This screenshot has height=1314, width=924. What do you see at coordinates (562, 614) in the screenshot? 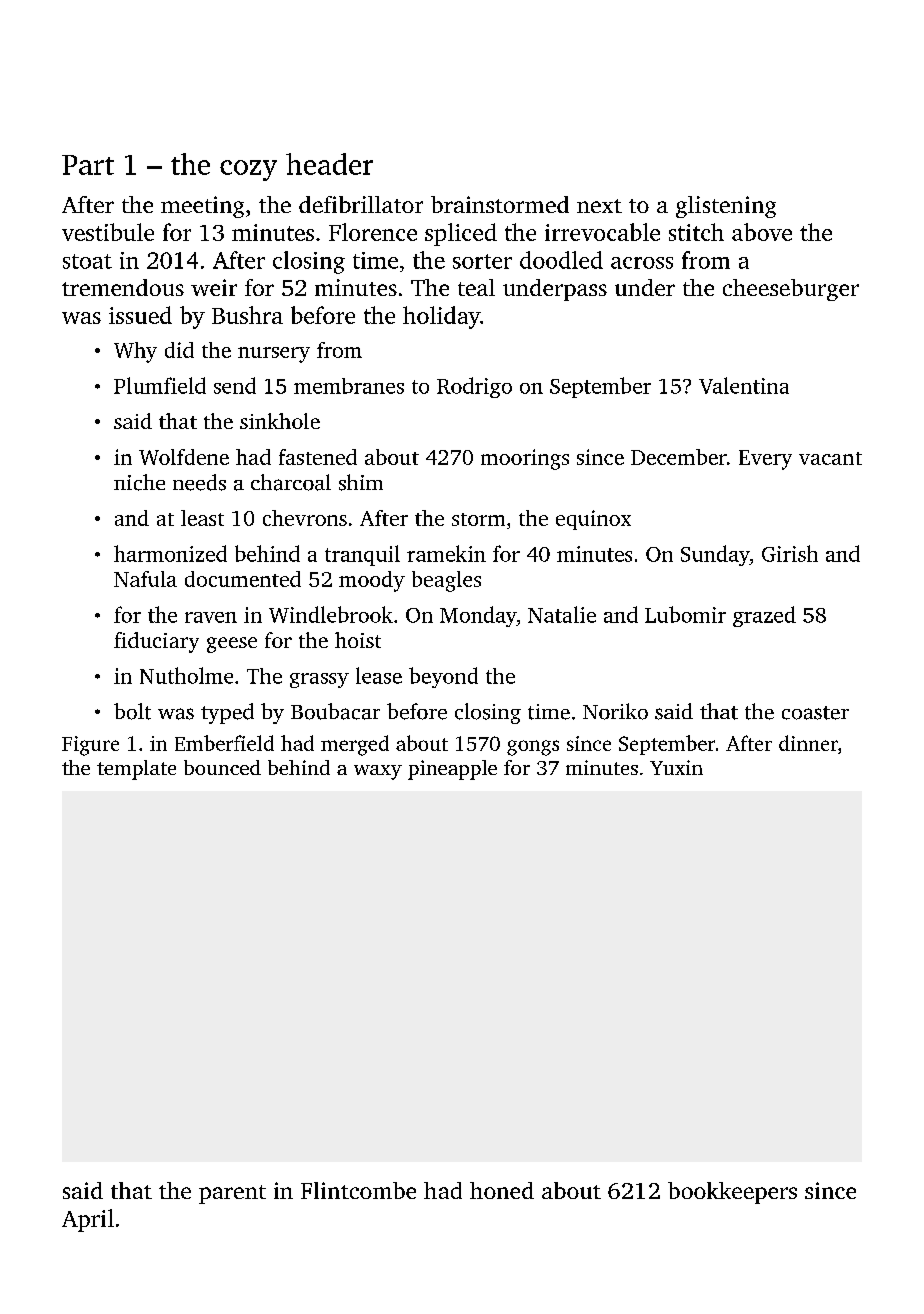
I see `Natalie` at bounding box center [562, 614].
